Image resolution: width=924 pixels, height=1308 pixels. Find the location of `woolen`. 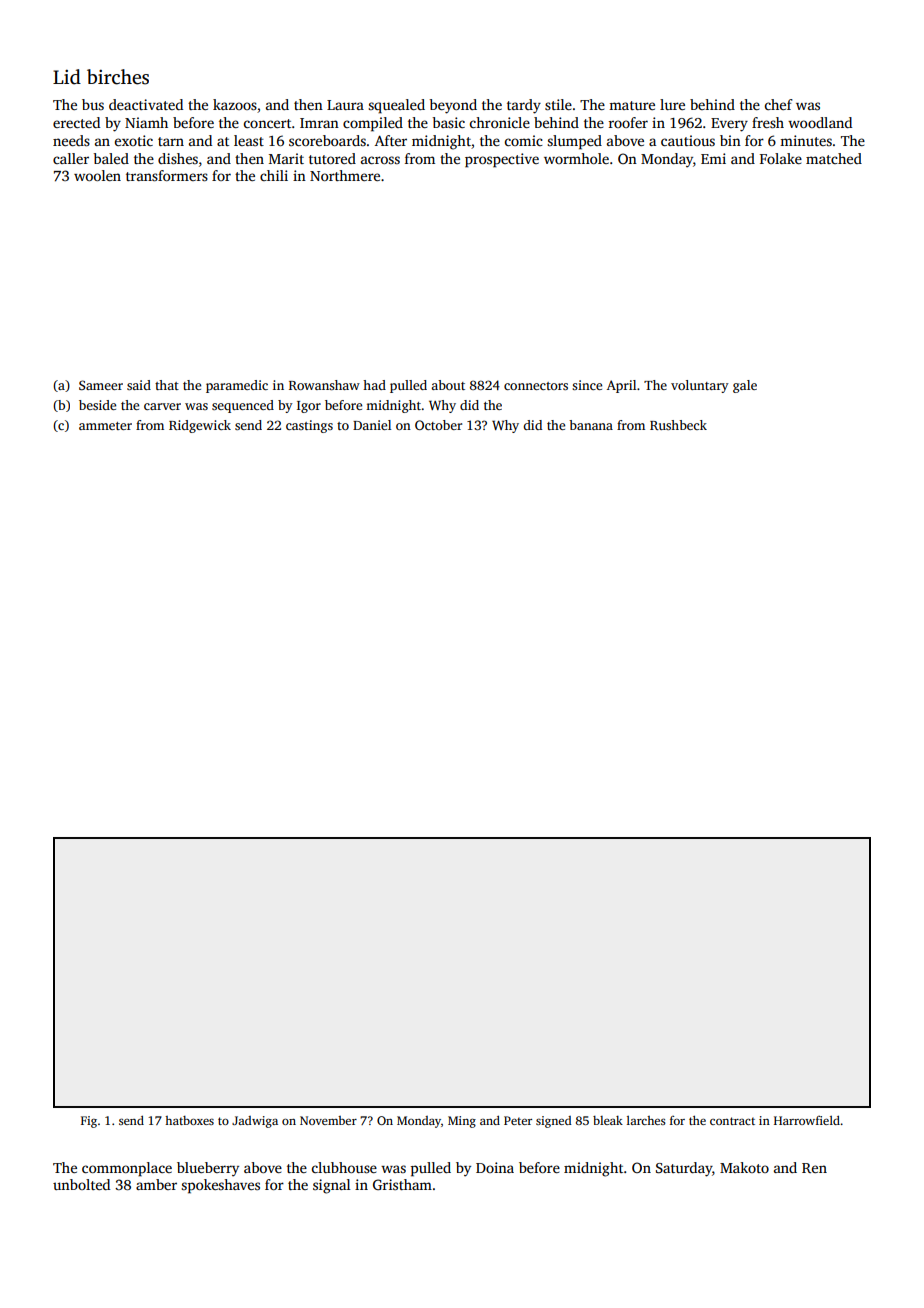

woolen is located at coordinates (97, 175).
